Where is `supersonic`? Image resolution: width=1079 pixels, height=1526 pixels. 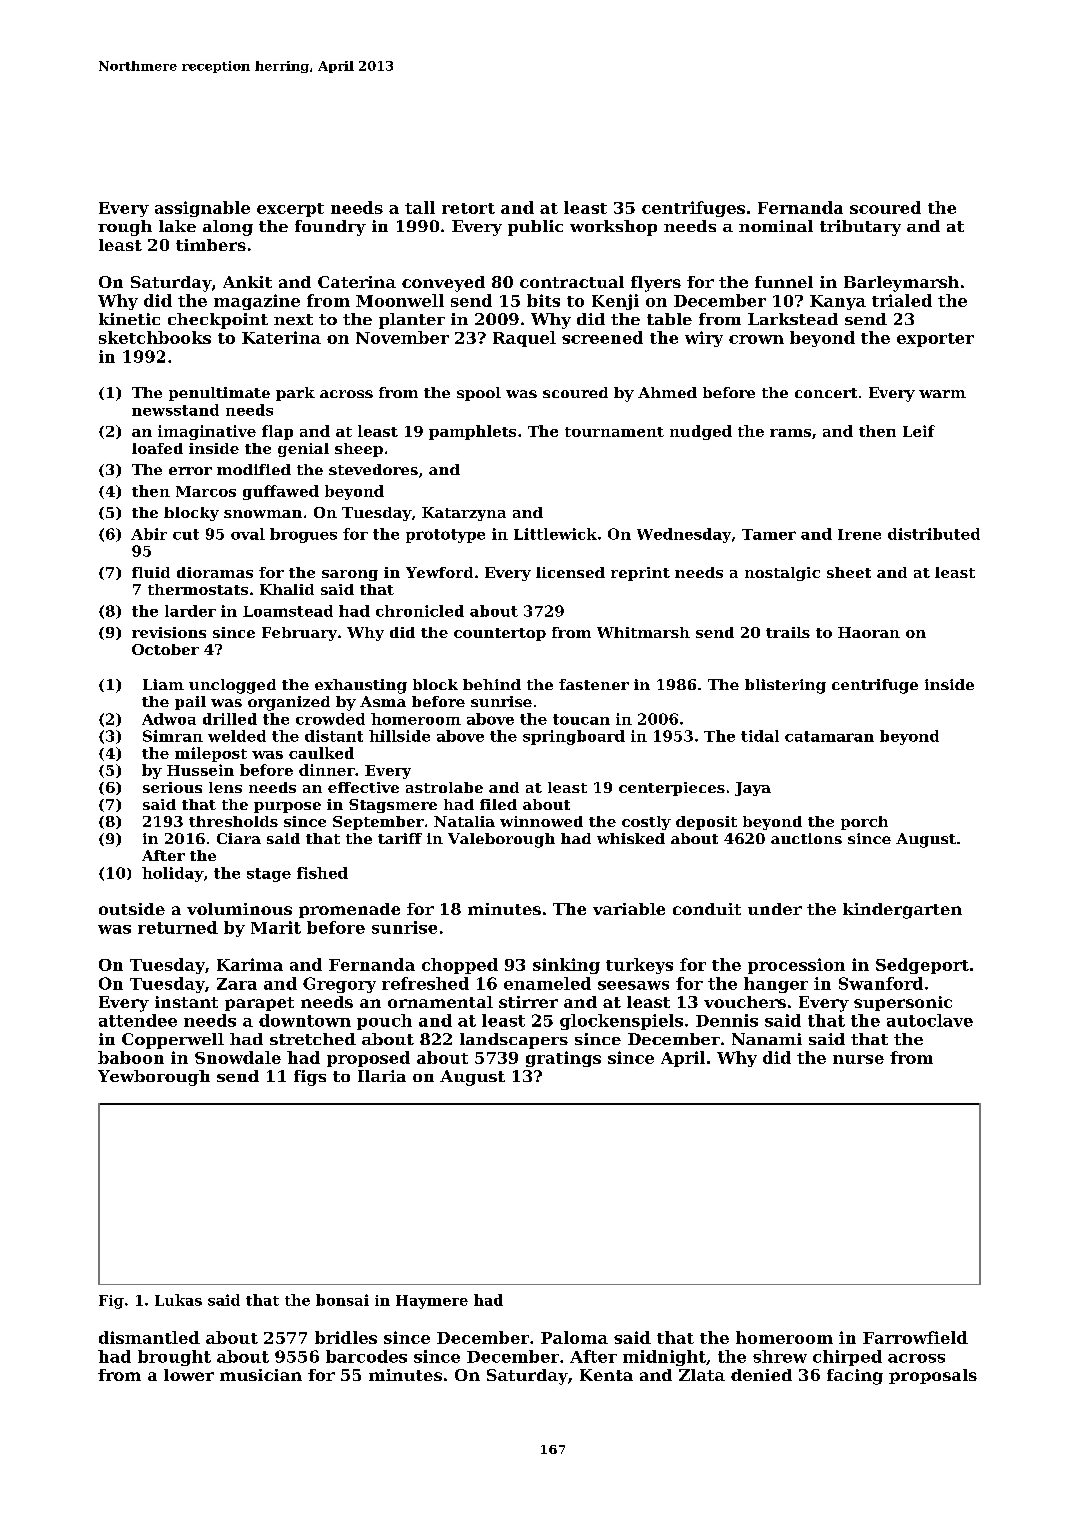 supersonic is located at coordinates (903, 1003).
